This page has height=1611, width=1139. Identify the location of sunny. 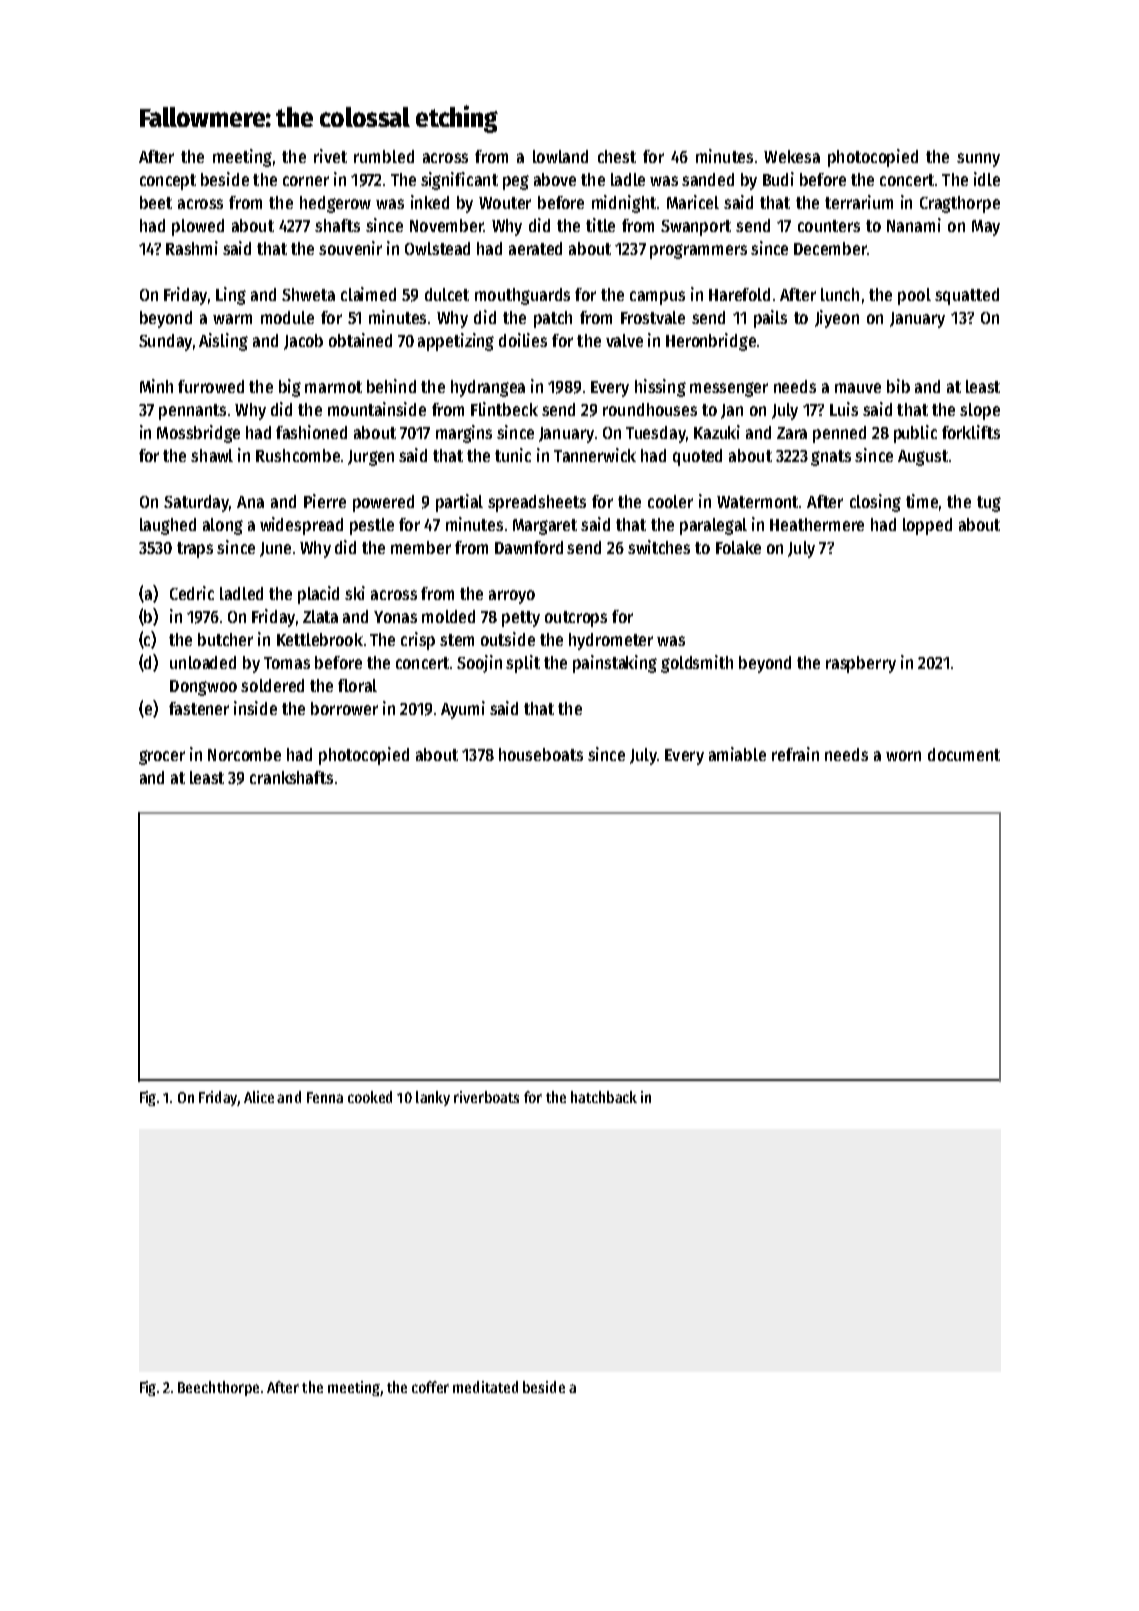
(978, 160).
